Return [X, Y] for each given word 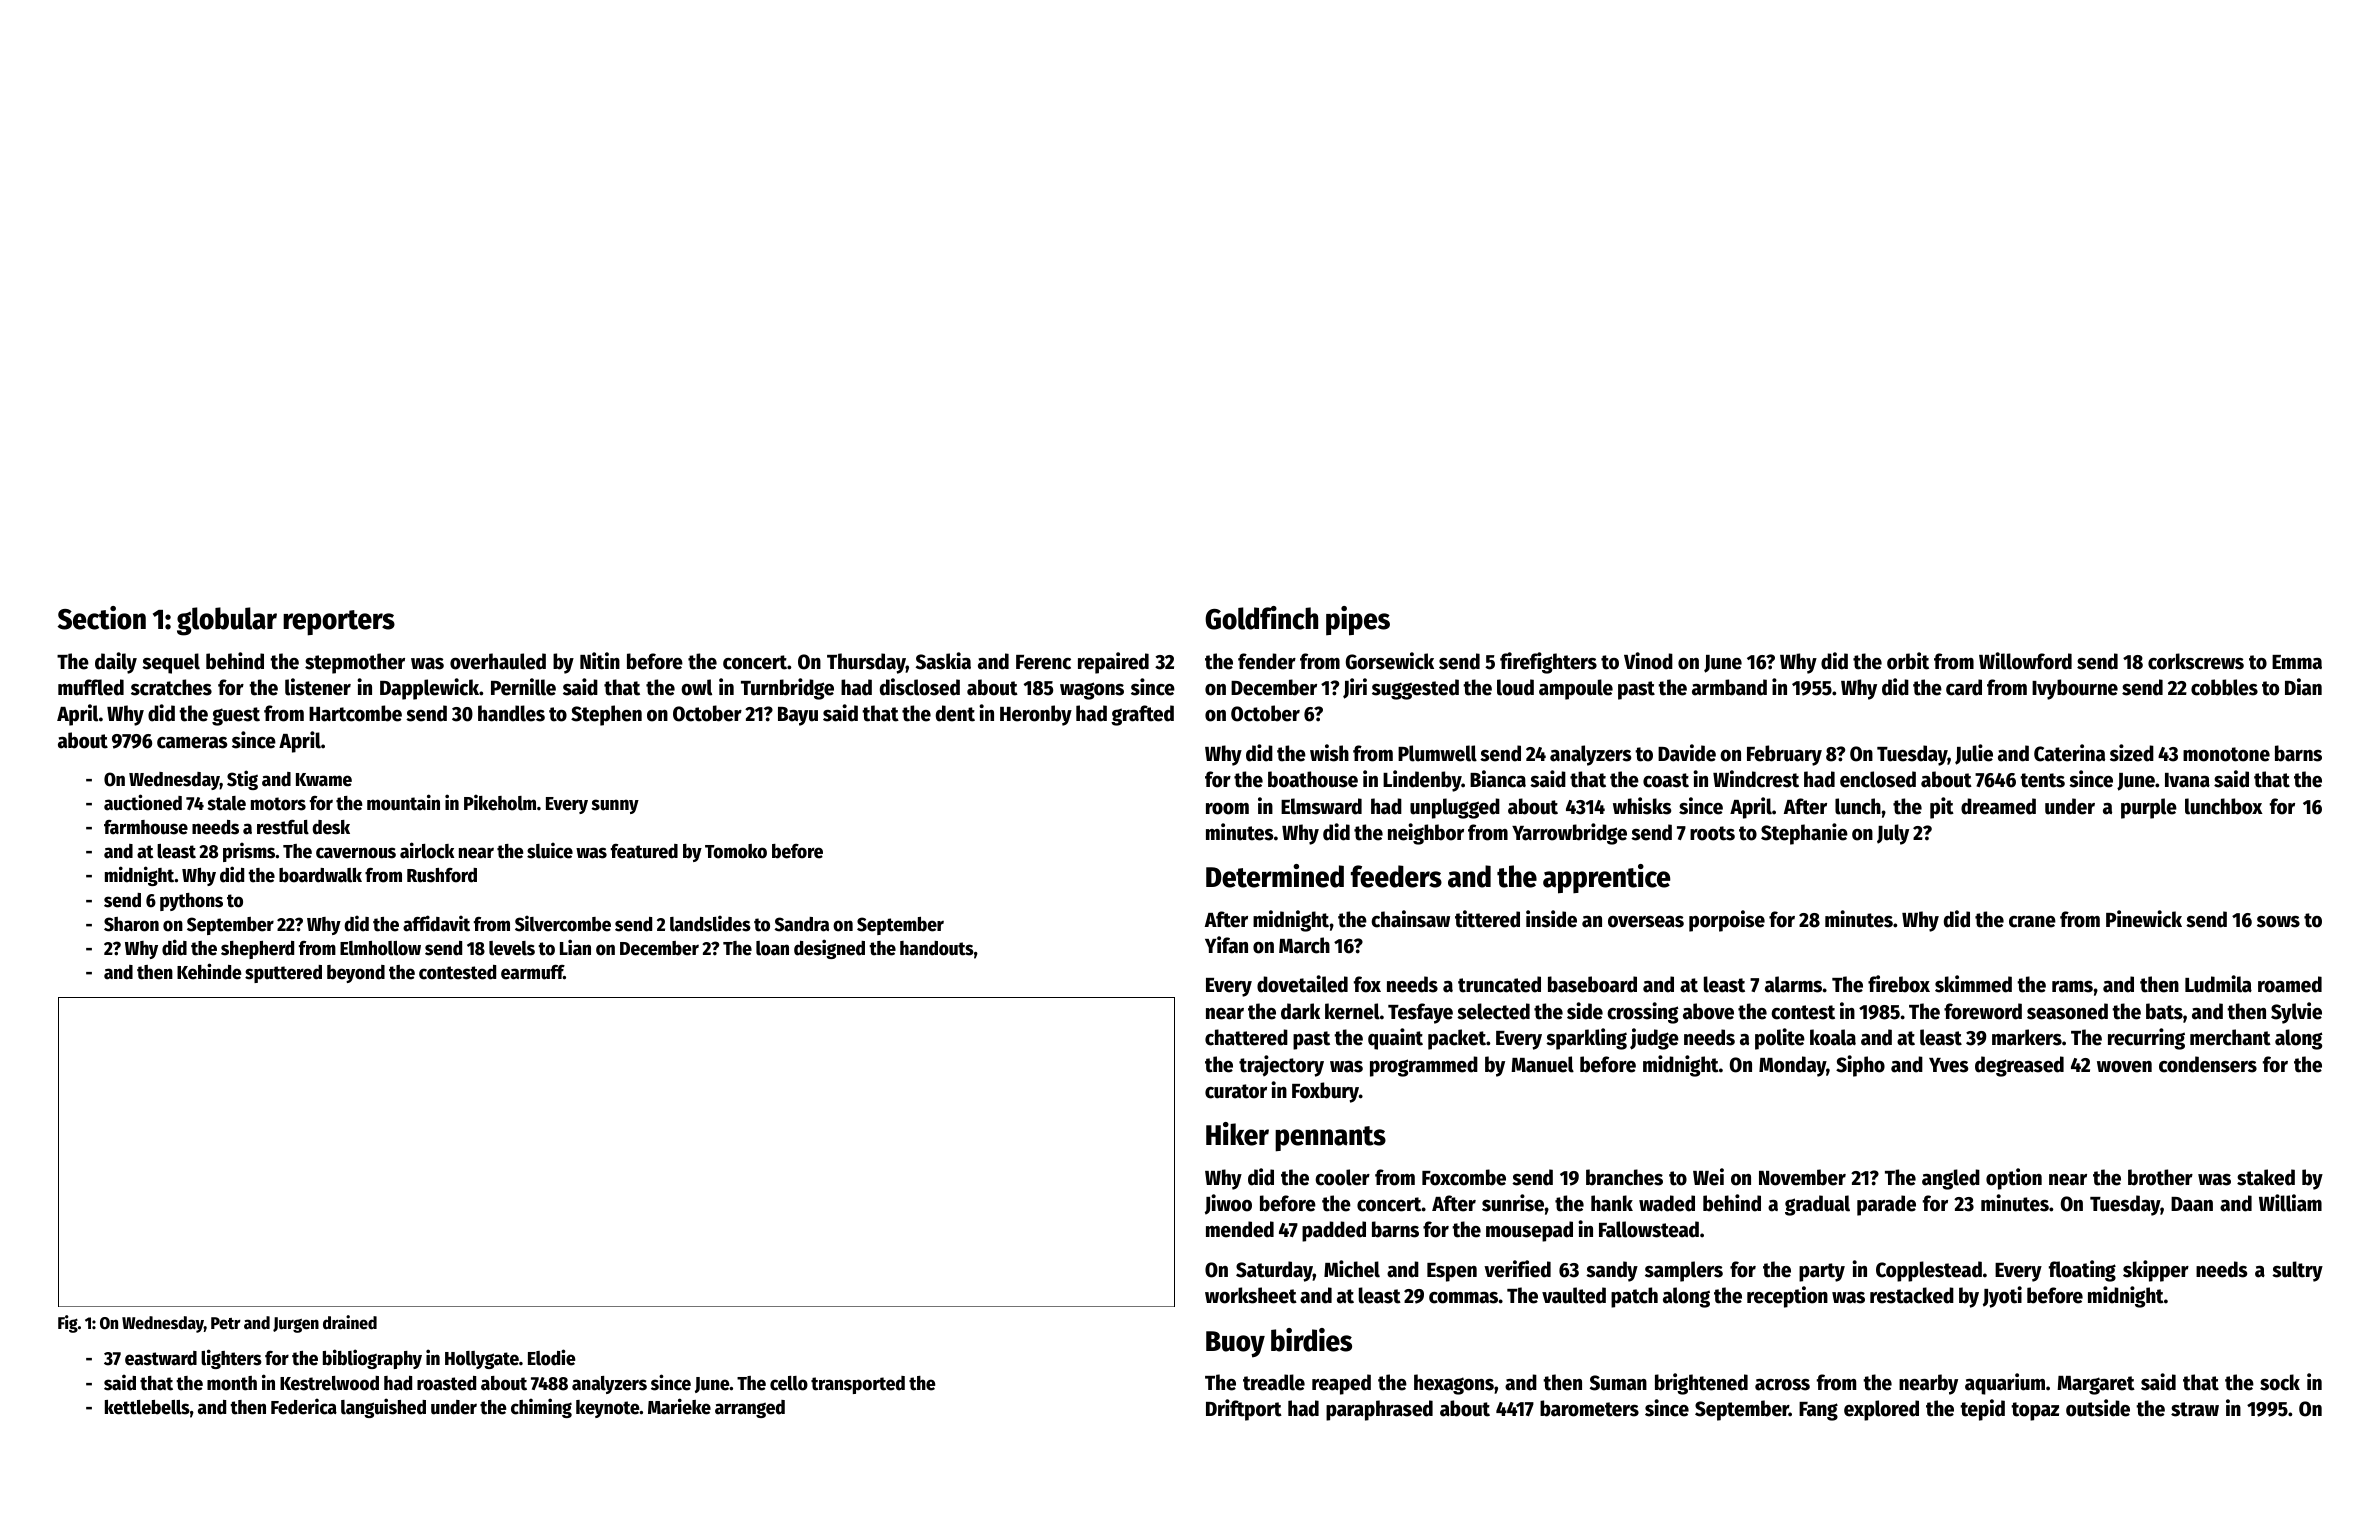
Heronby [1036, 715]
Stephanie [1804, 834]
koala [1833, 1037]
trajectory [1281, 1066]
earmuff [532, 972]
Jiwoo [1228, 1204]
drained [350, 1322]
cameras [192, 743]
